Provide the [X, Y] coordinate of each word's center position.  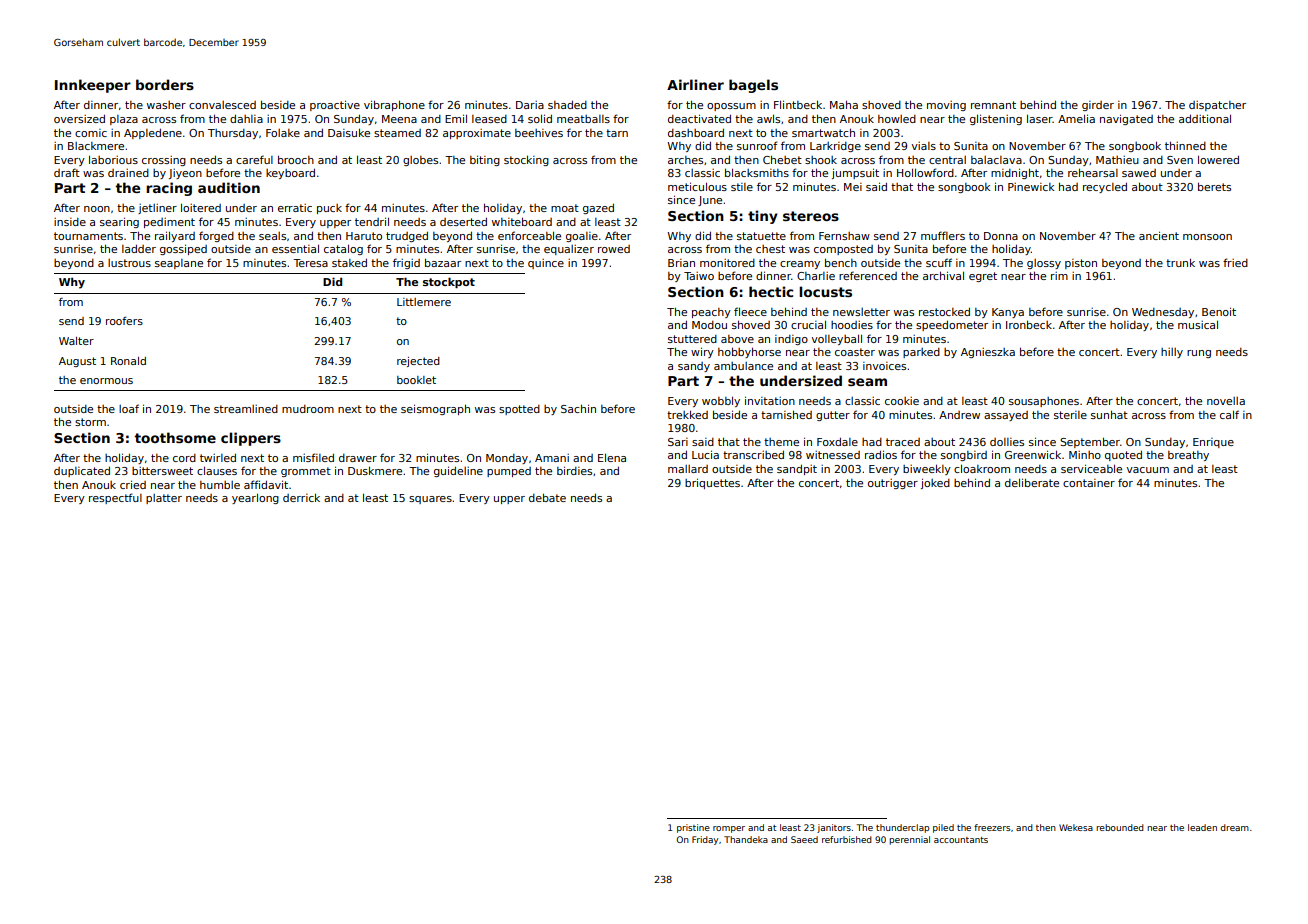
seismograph [435, 409]
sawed [1139, 173]
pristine [693, 828]
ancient [1159, 235]
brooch [296, 159]
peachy [711, 313]
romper [729, 829]
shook [821, 160]
